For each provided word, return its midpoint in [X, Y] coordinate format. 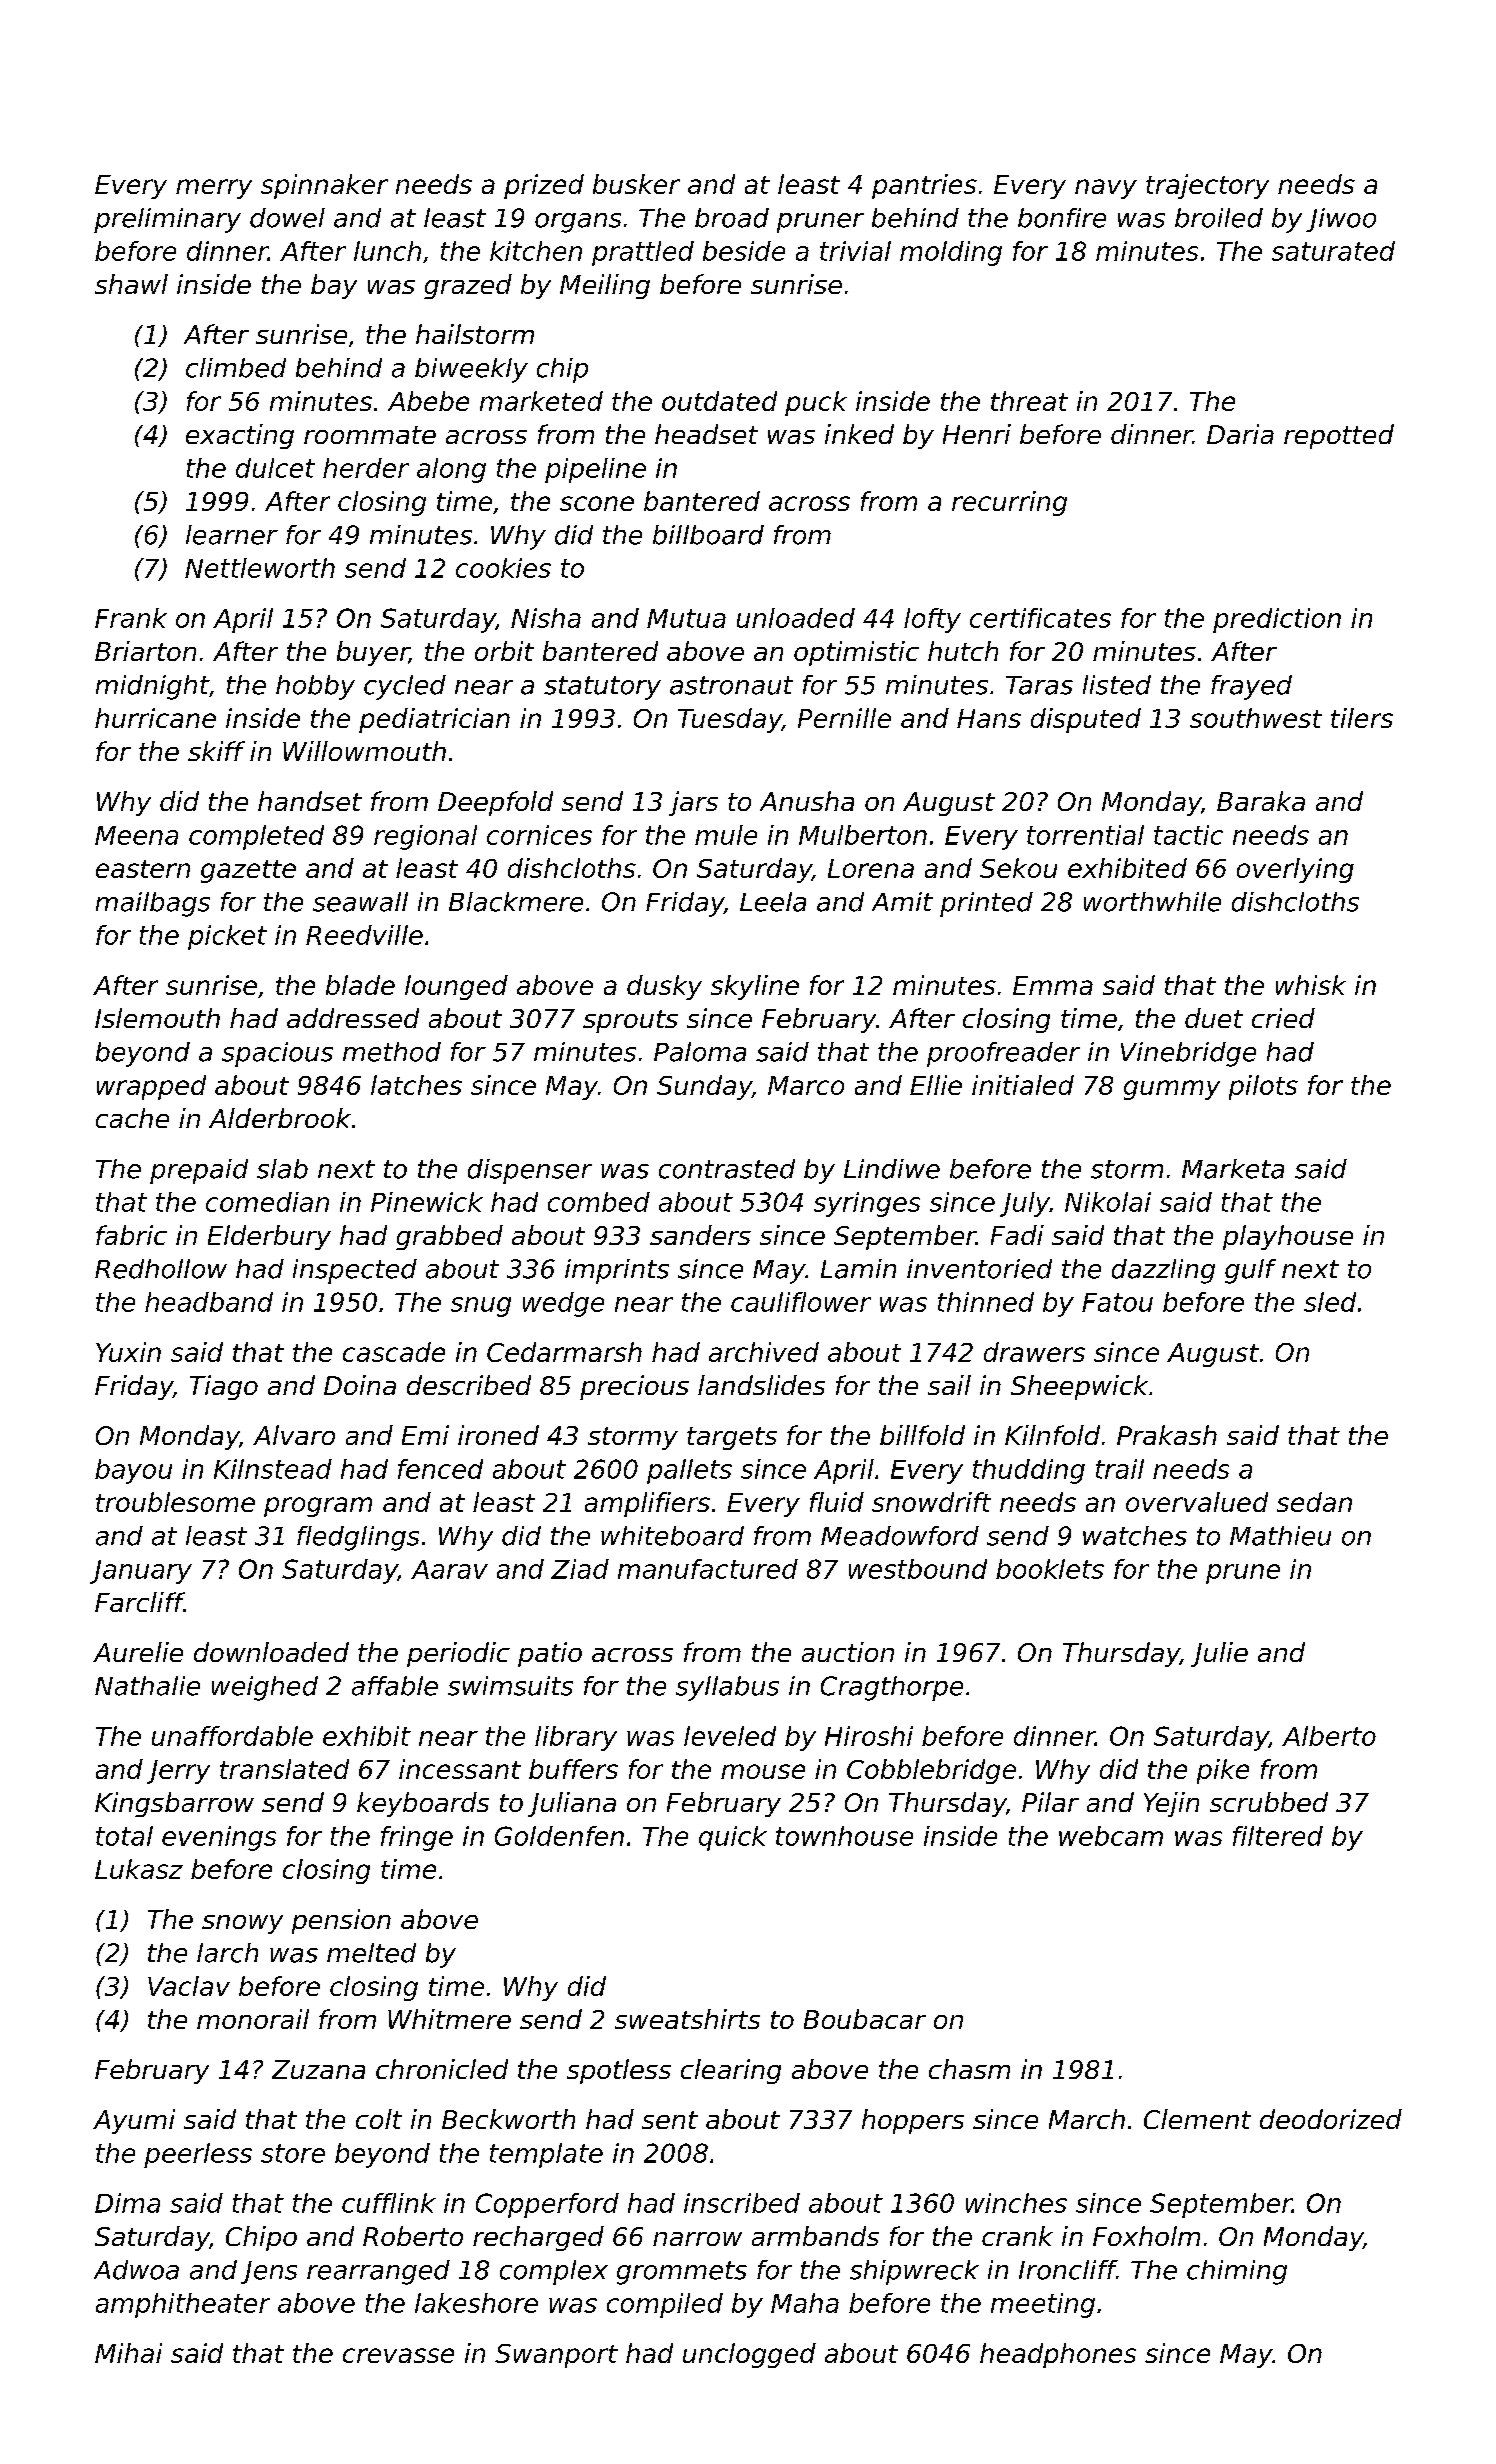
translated [284, 1769]
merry [214, 189]
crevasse [398, 2355]
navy [1106, 189]
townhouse [844, 1836]
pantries [924, 186]
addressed [353, 1018]
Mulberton [863, 835]
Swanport [556, 2356]
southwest [1256, 718]
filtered [1278, 1836]
